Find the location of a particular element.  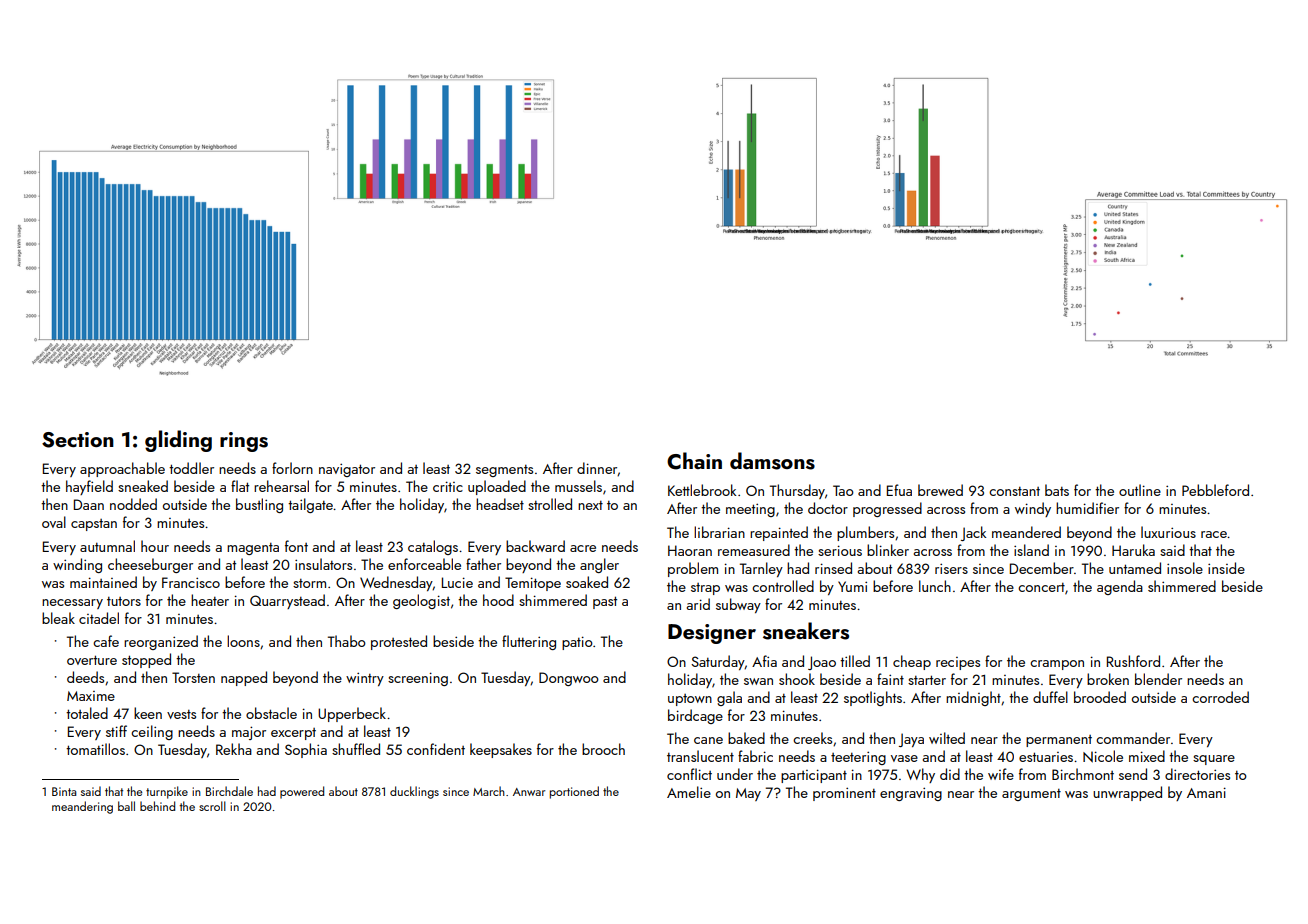

mussels is located at coordinates (578, 486).
